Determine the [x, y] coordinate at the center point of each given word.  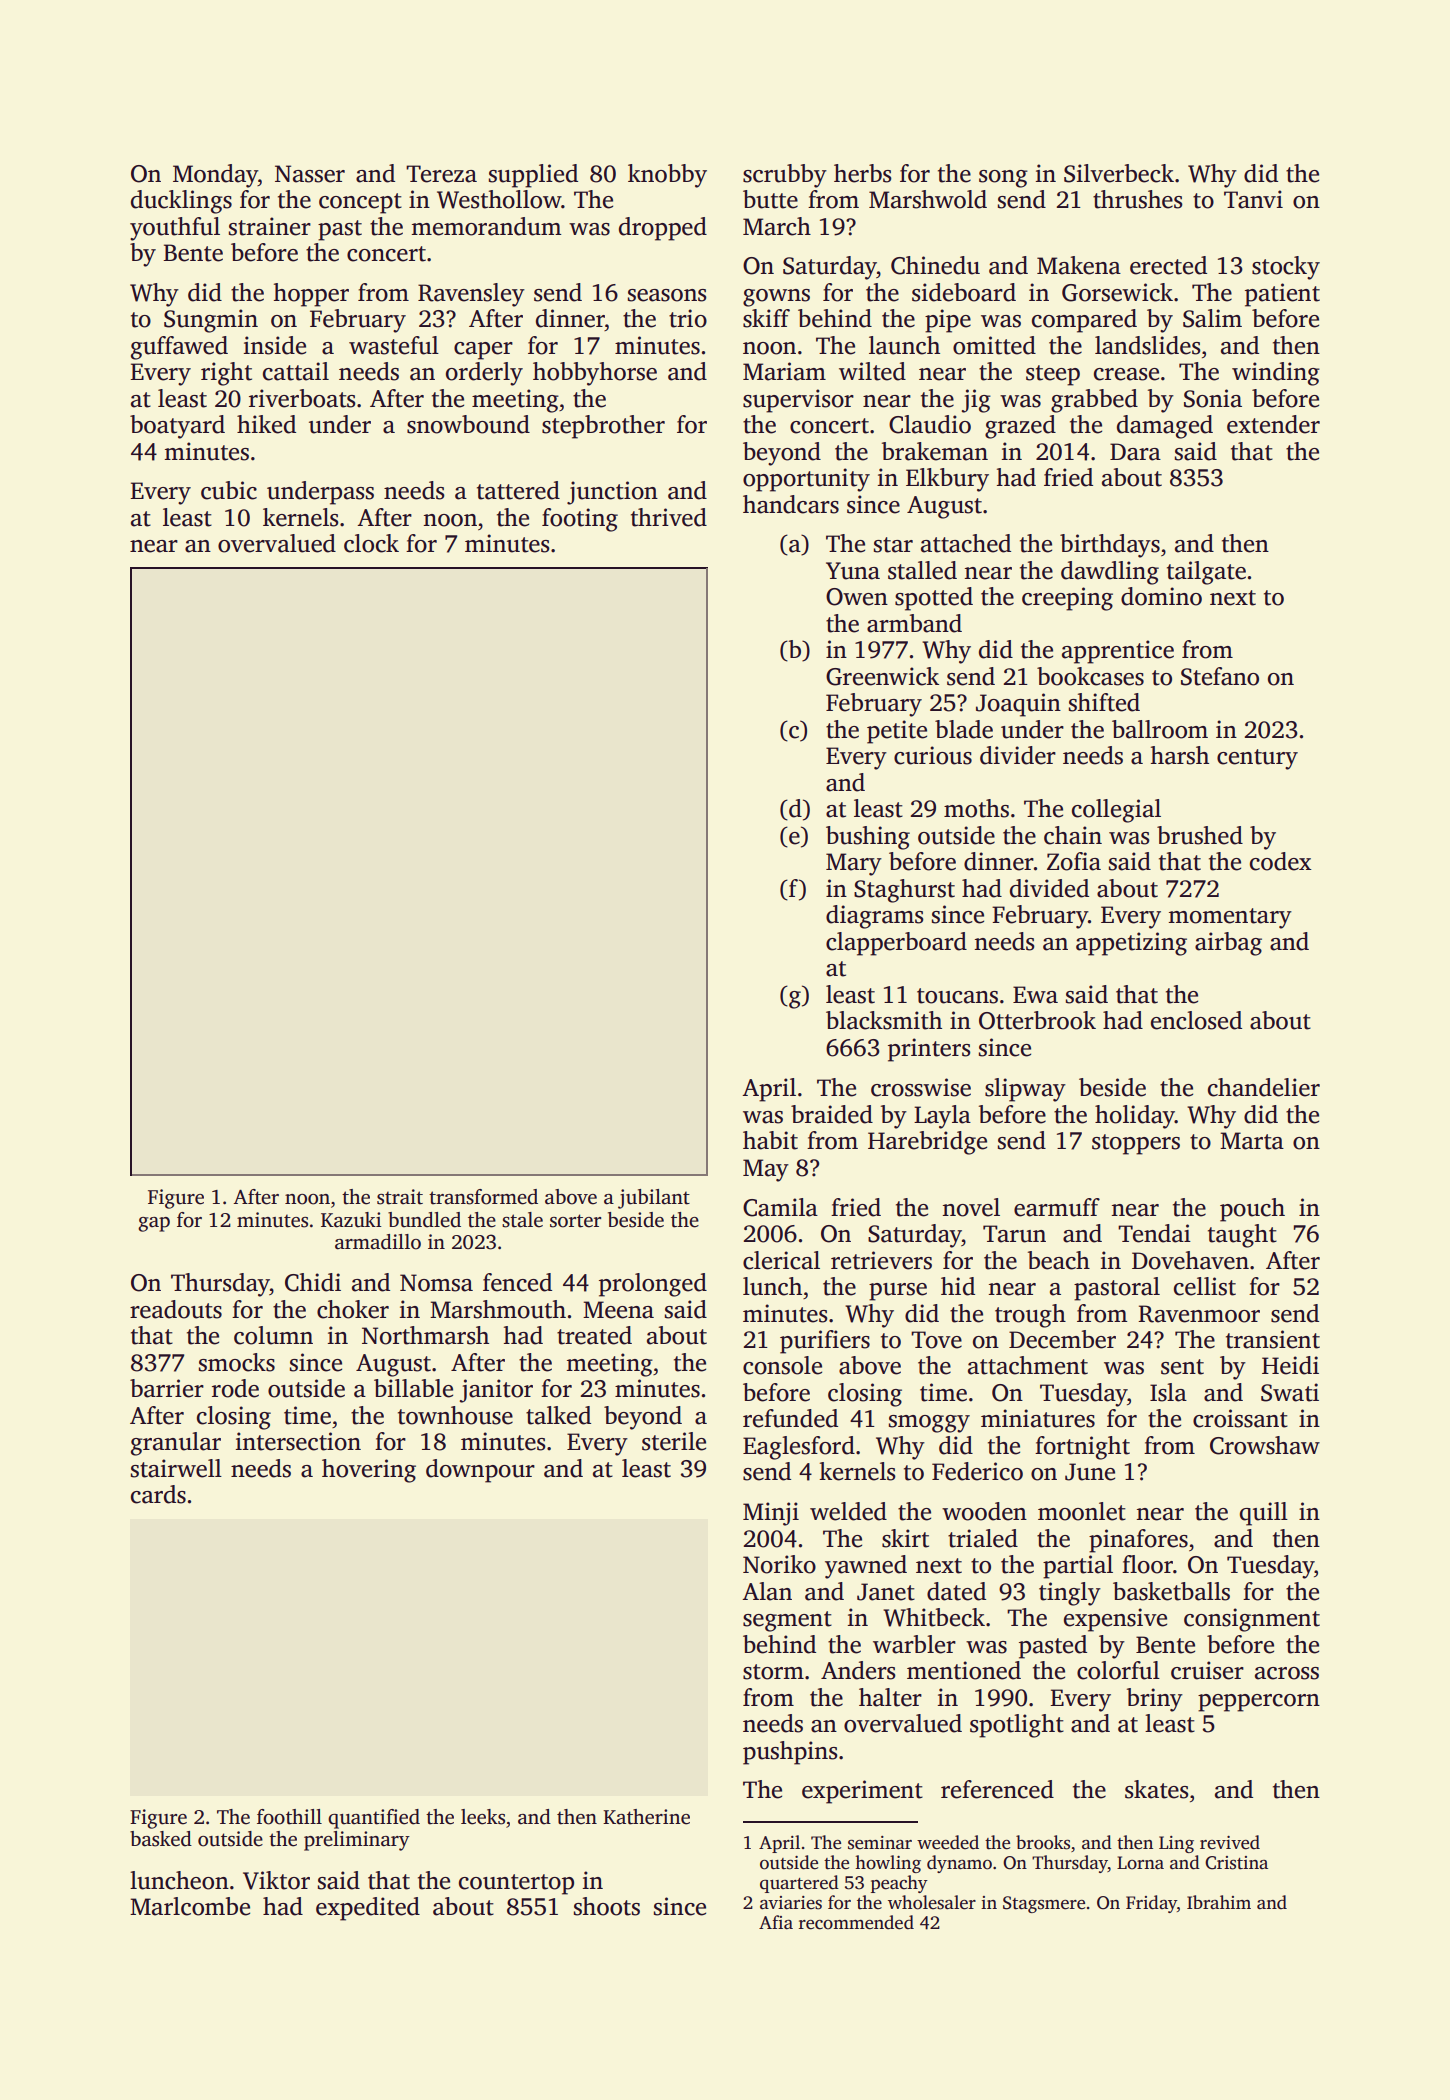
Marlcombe [190, 1906]
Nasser [310, 174]
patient [1282, 295]
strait [400, 1197]
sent [1182, 1367]
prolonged [653, 1285]
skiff [766, 318]
